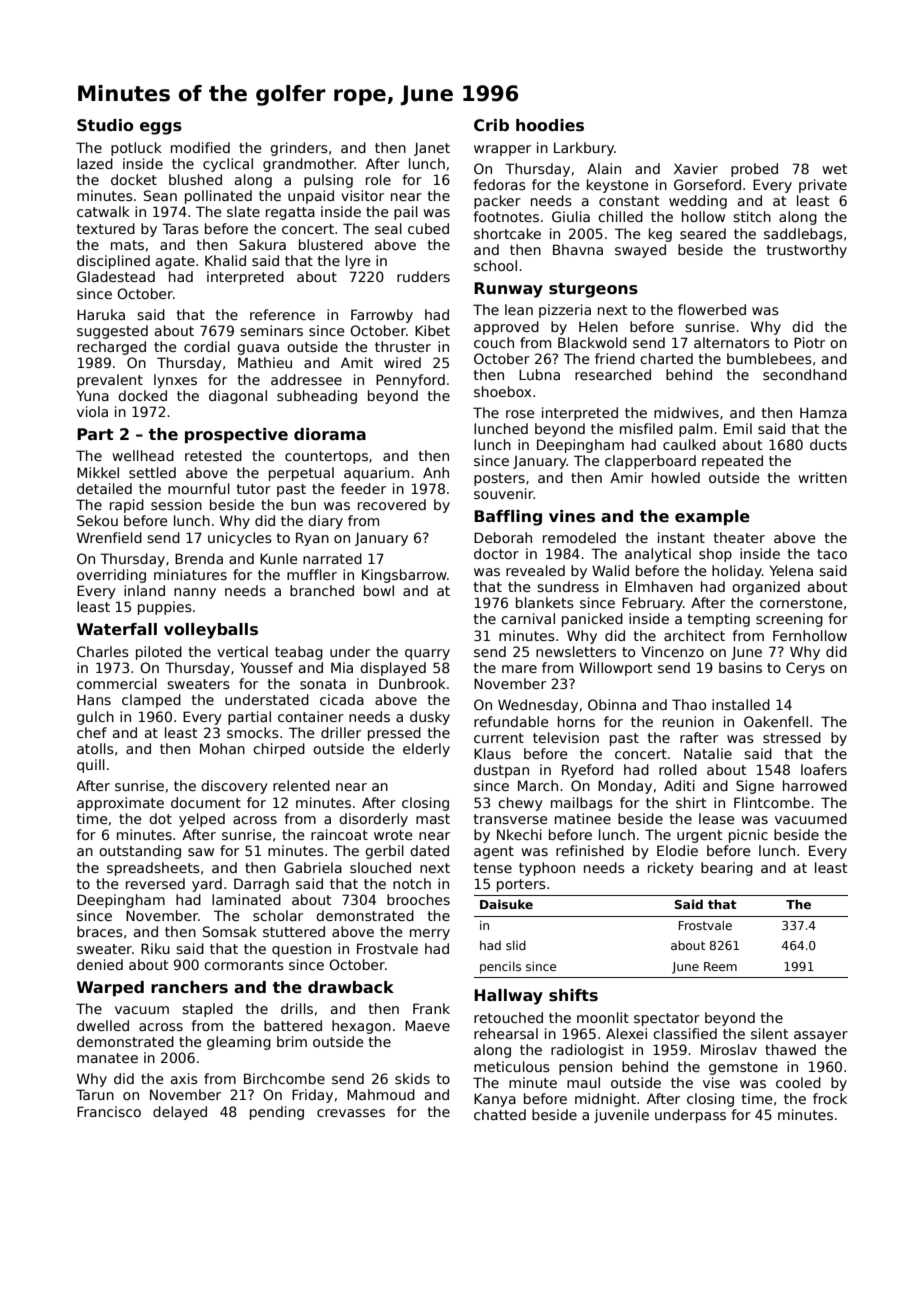  Describe the element at coordinates (823, 412) in the screenshot. I see `Hamza` at that location.
